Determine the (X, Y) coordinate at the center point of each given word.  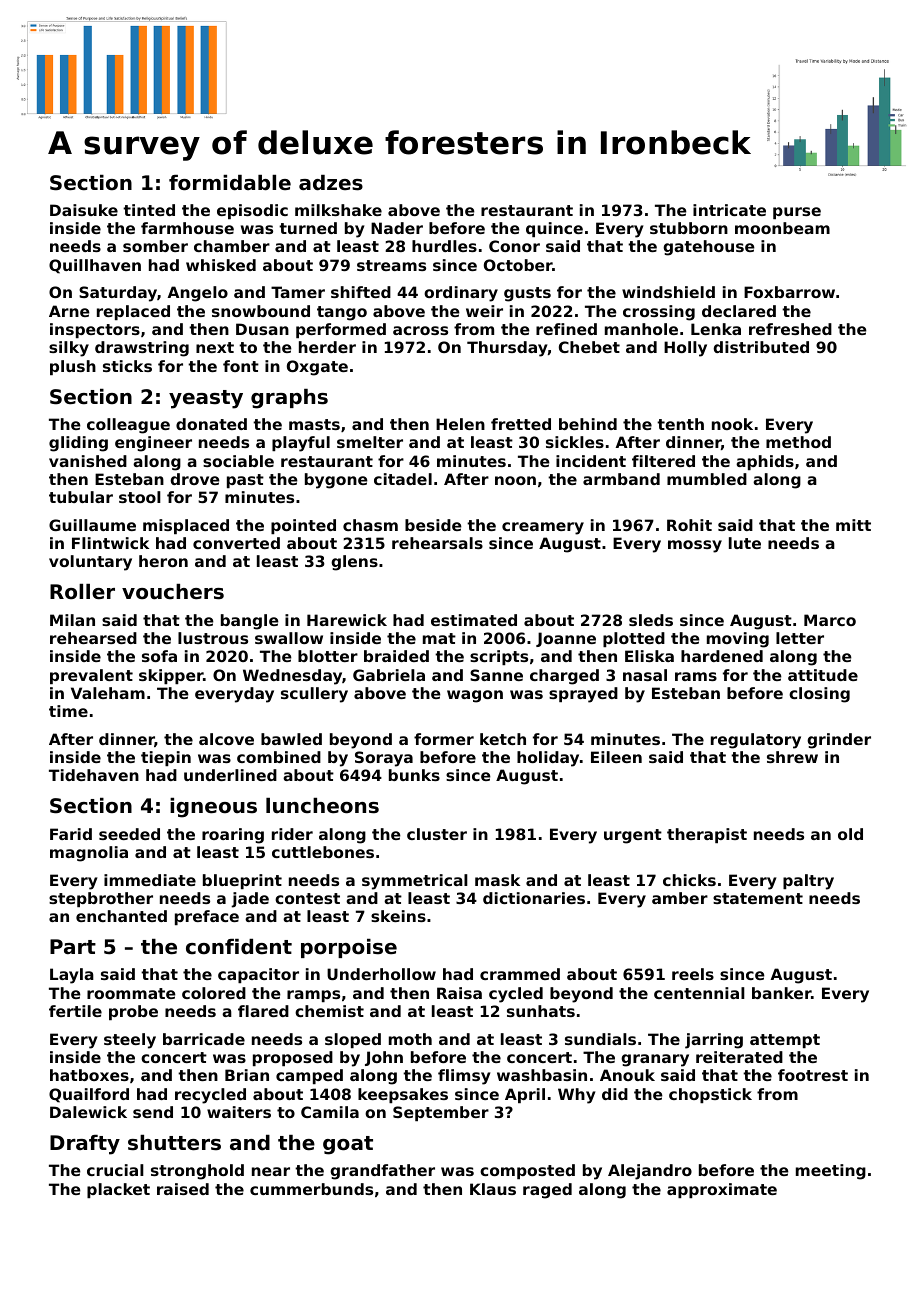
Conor (514, 246)
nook (732, 424)
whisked (221, 265)
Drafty (85, 1145)
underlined (230, 775)
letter (800, 638)
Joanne (566, 639)
